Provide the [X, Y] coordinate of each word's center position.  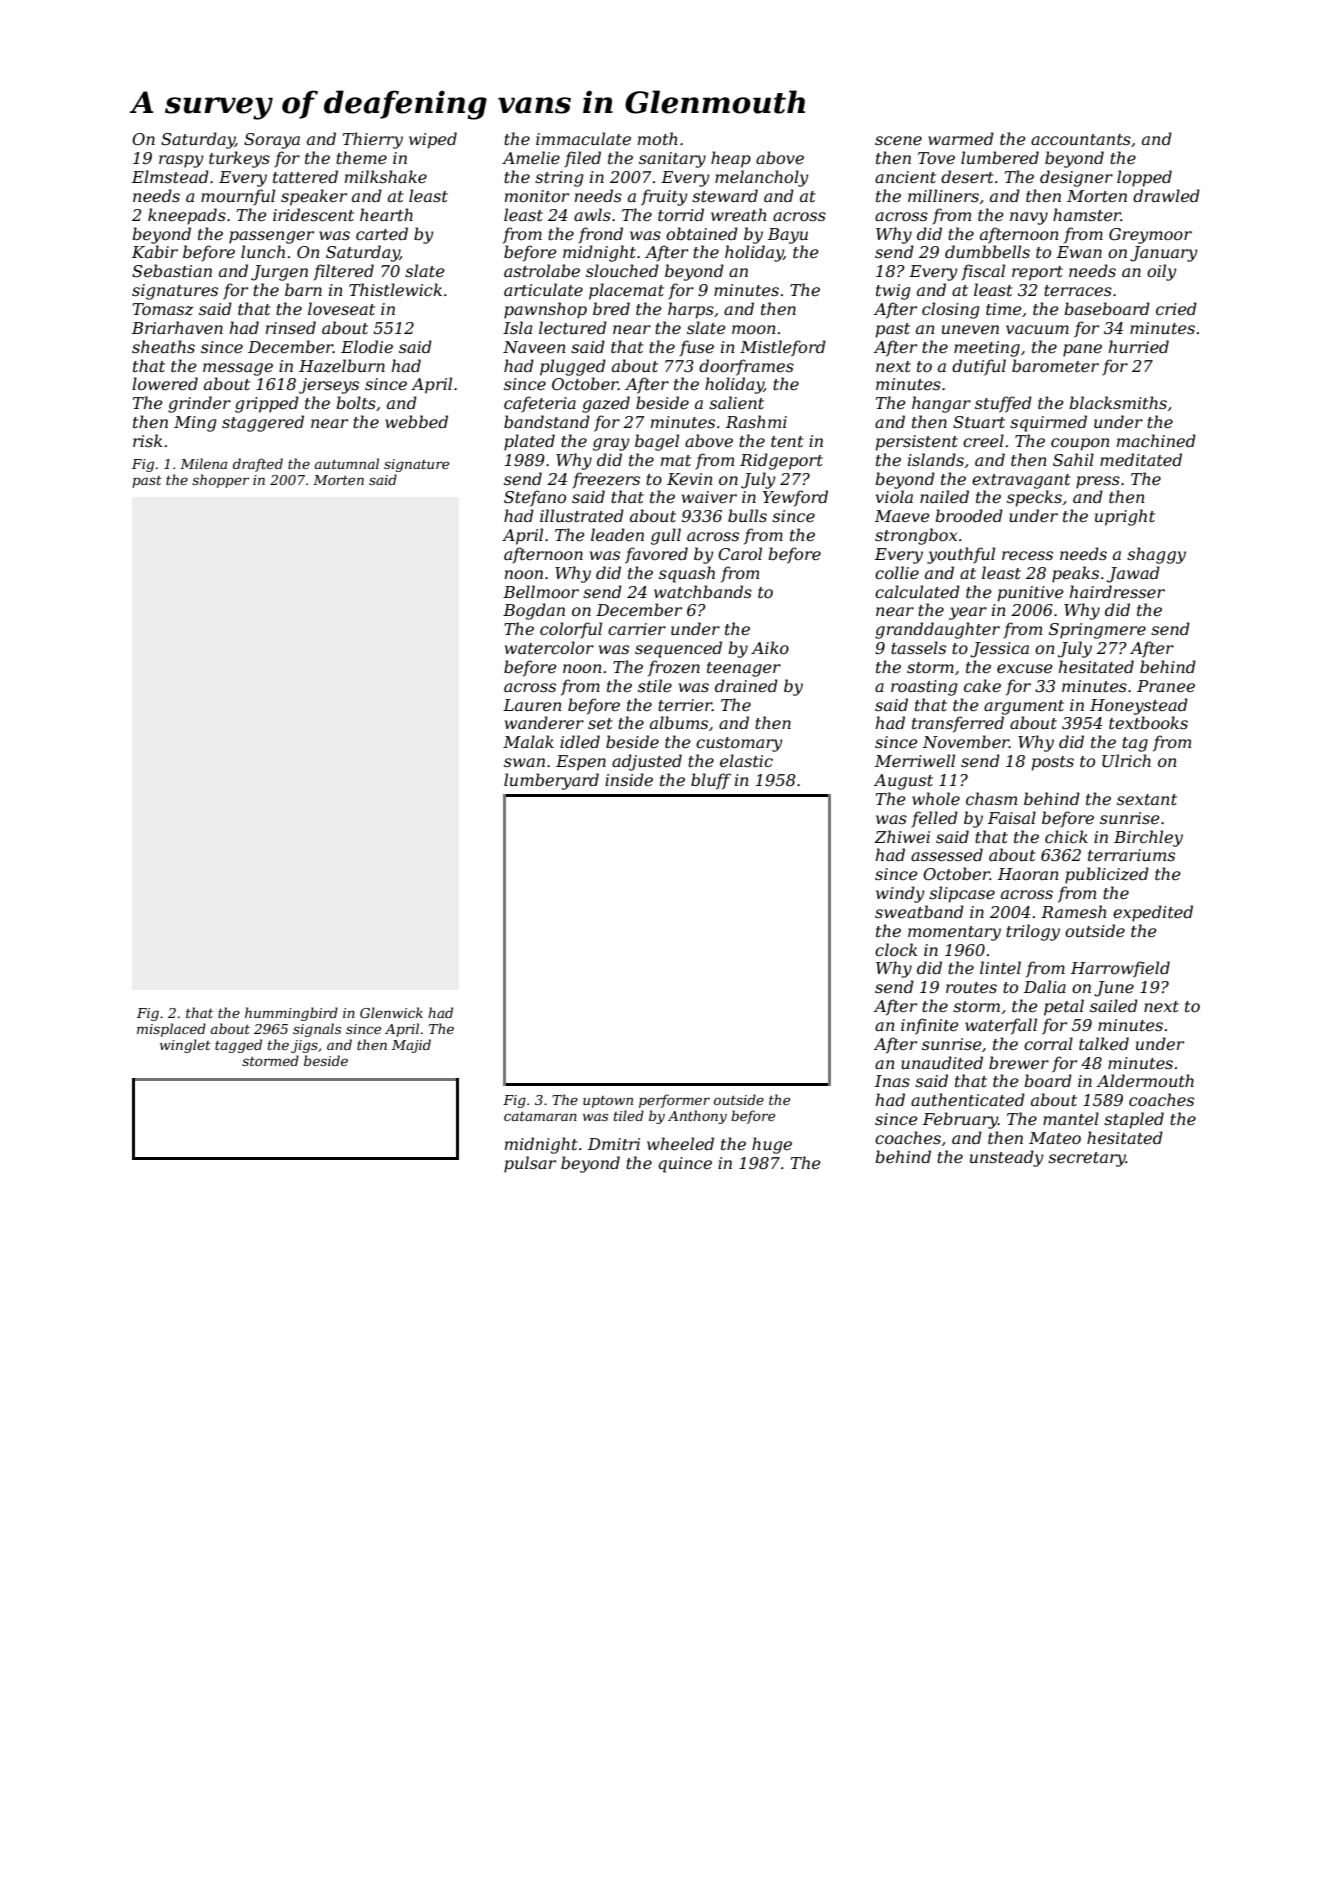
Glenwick [391, 1012]
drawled [1166, 195]
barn [303, 289]
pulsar [530, 1164]
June [1114, 989]
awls [592, 214]
